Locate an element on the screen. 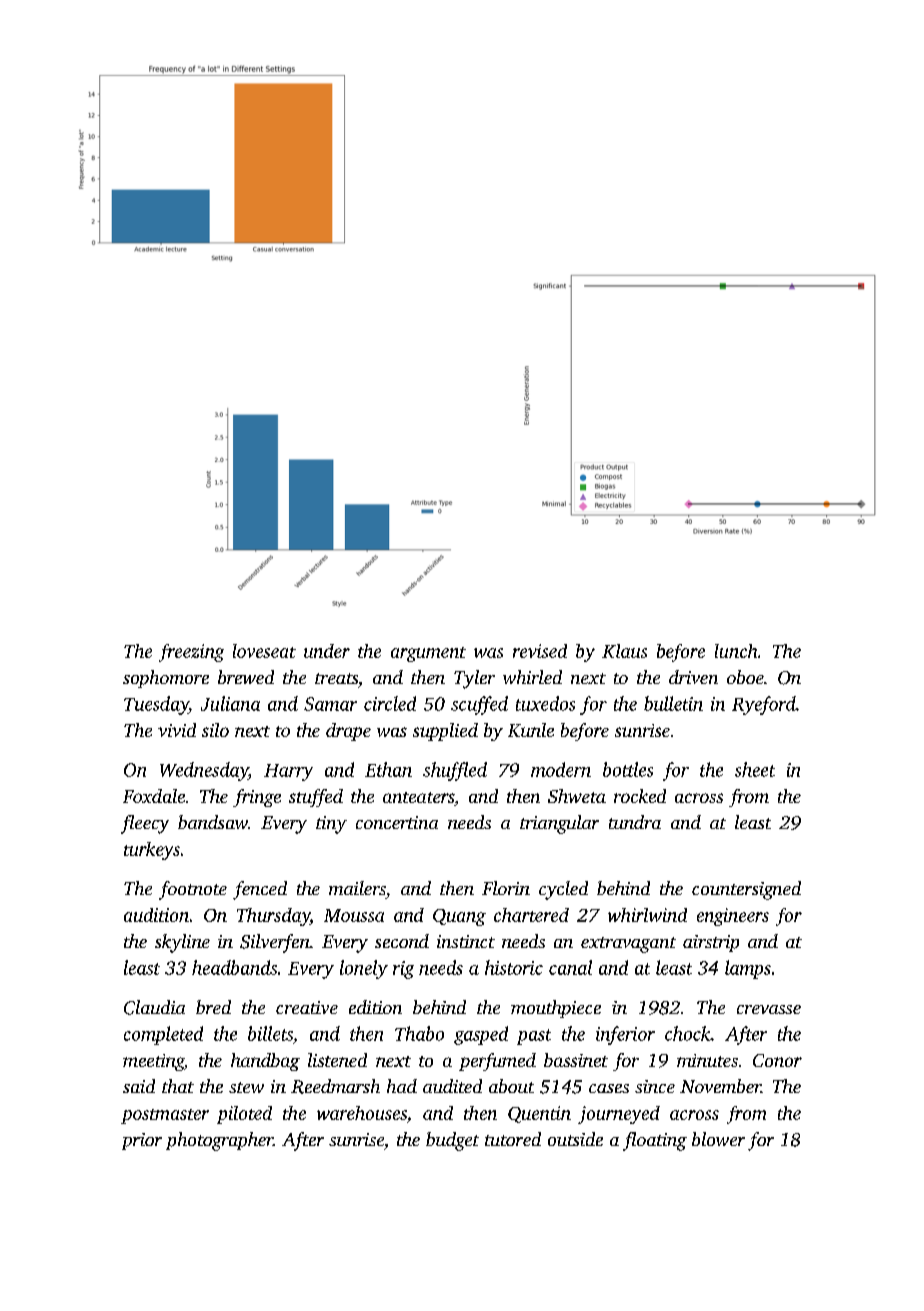  freezing is located at coordinates (191, 653).
